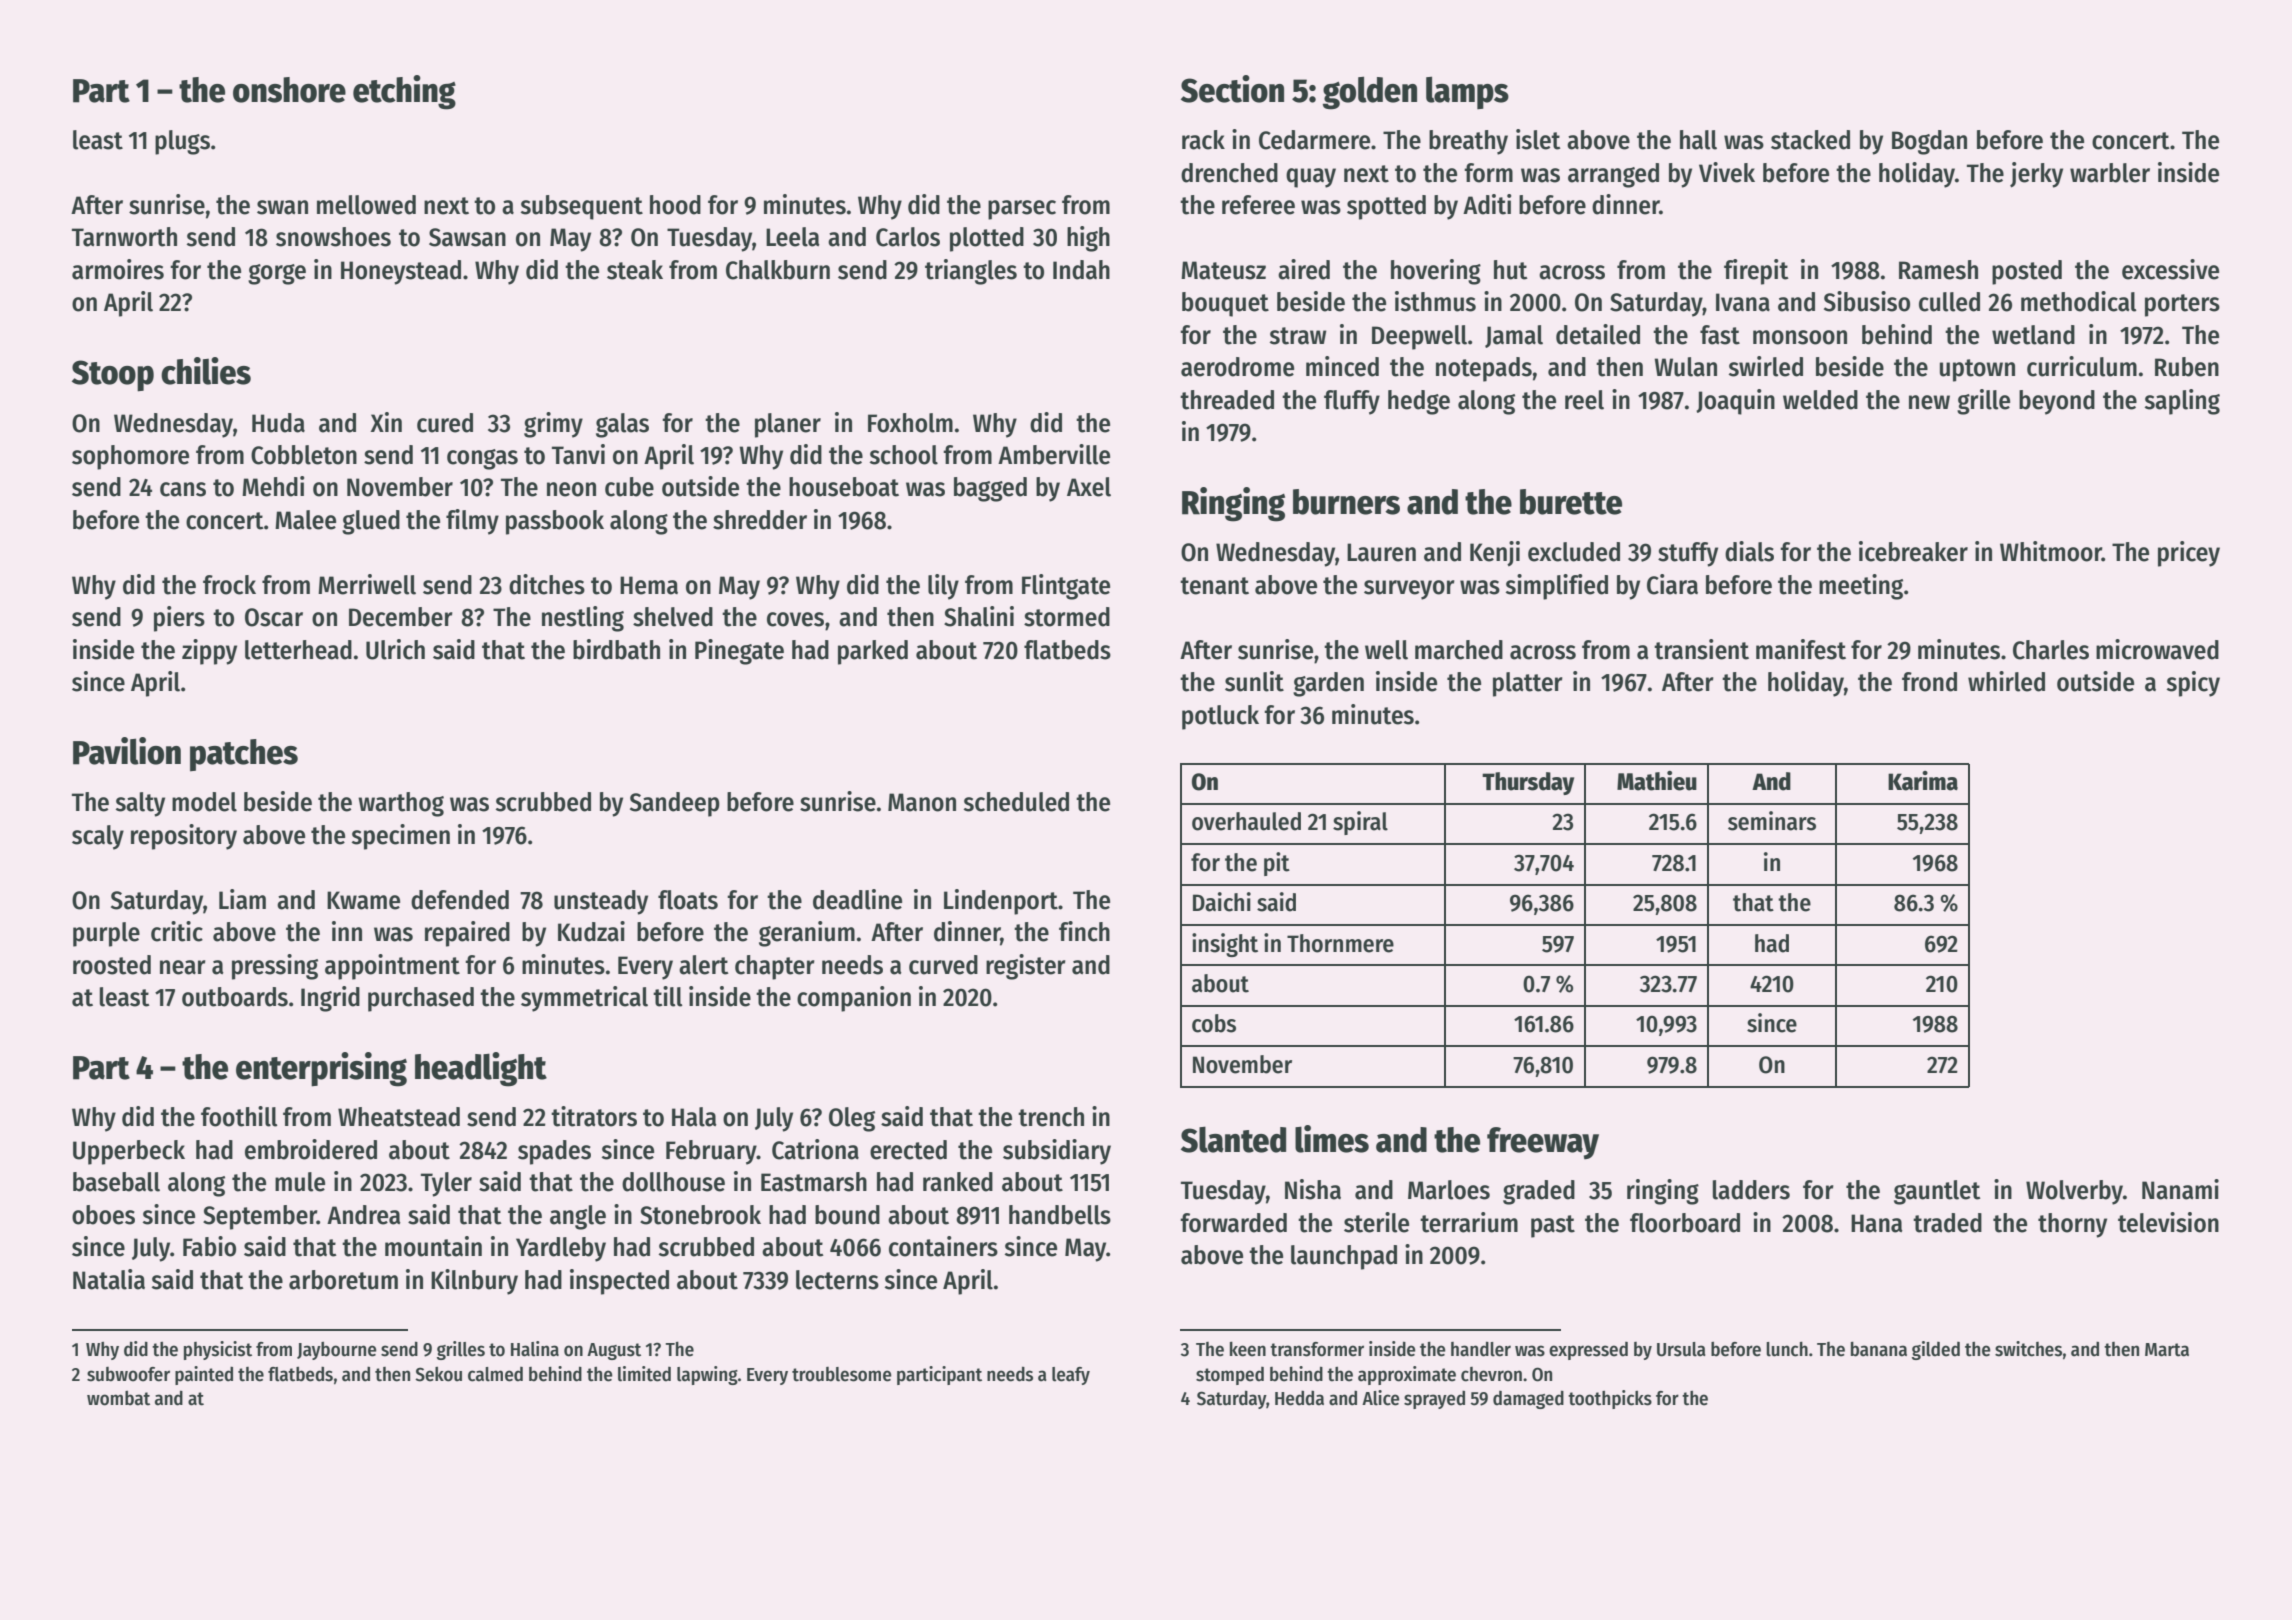  Describe the element at coordinates (707, 1375) in the document. I see `lapwing` at that location.
